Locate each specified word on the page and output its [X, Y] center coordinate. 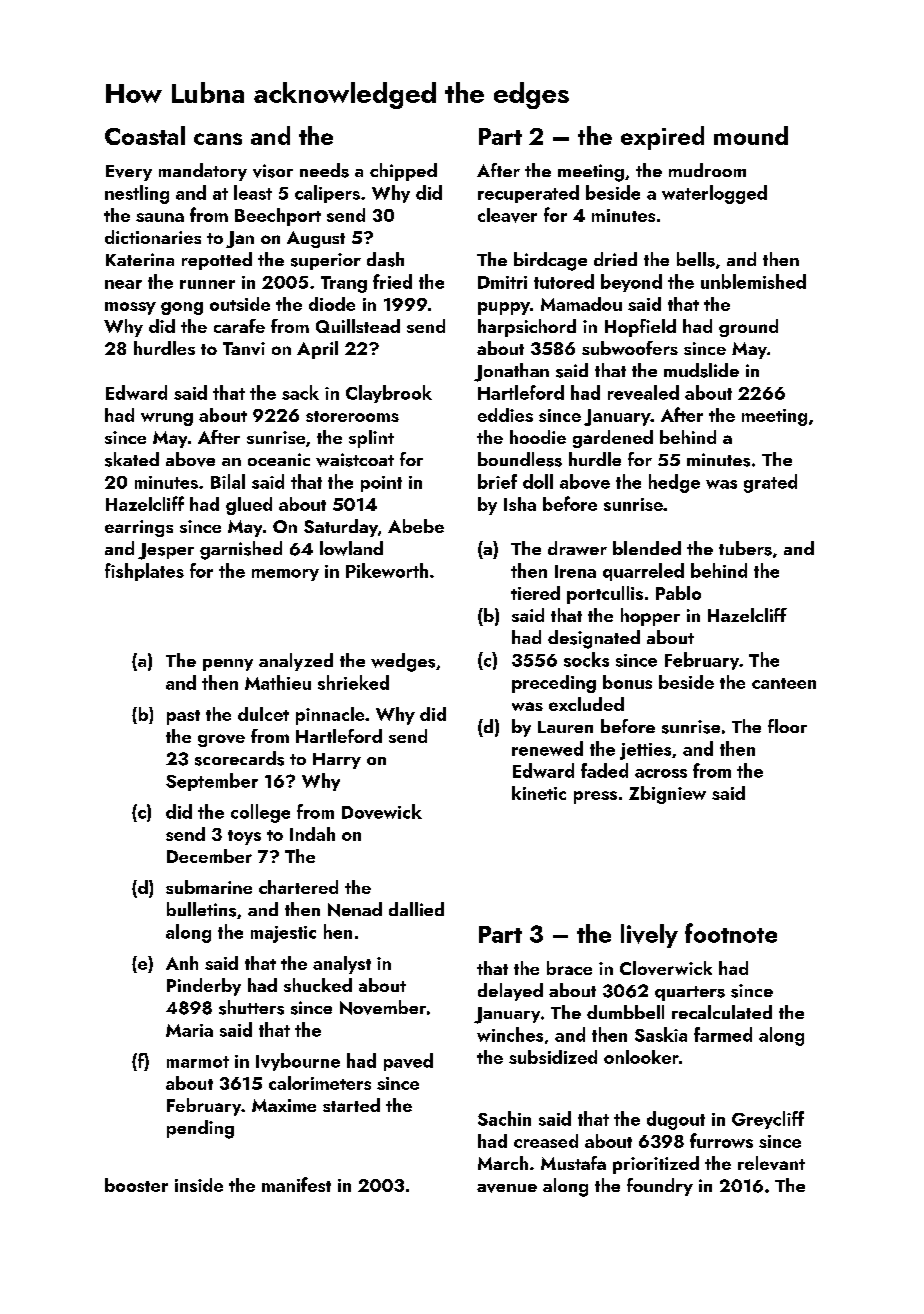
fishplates [144, 572]
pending [200, 1129]
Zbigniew [667, 795]
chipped [403, 172]
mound [751, 135]
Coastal [145, 135]
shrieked [353, 682]
